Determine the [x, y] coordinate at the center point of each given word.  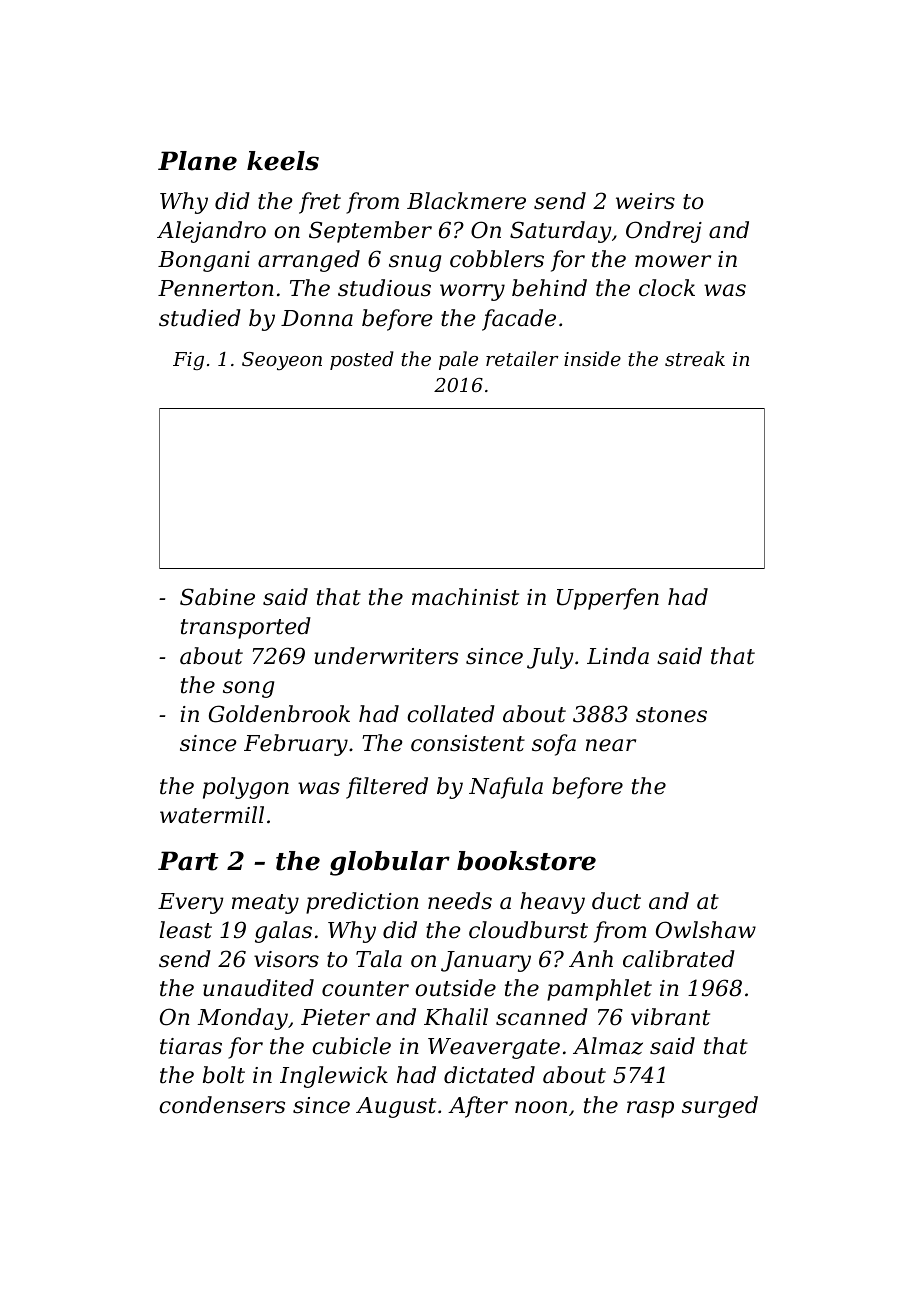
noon [541, 1107]
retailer [522, 358]
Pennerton [216, 288]
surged [720, 1107]
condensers [222, 1105]
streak [695, 358]
